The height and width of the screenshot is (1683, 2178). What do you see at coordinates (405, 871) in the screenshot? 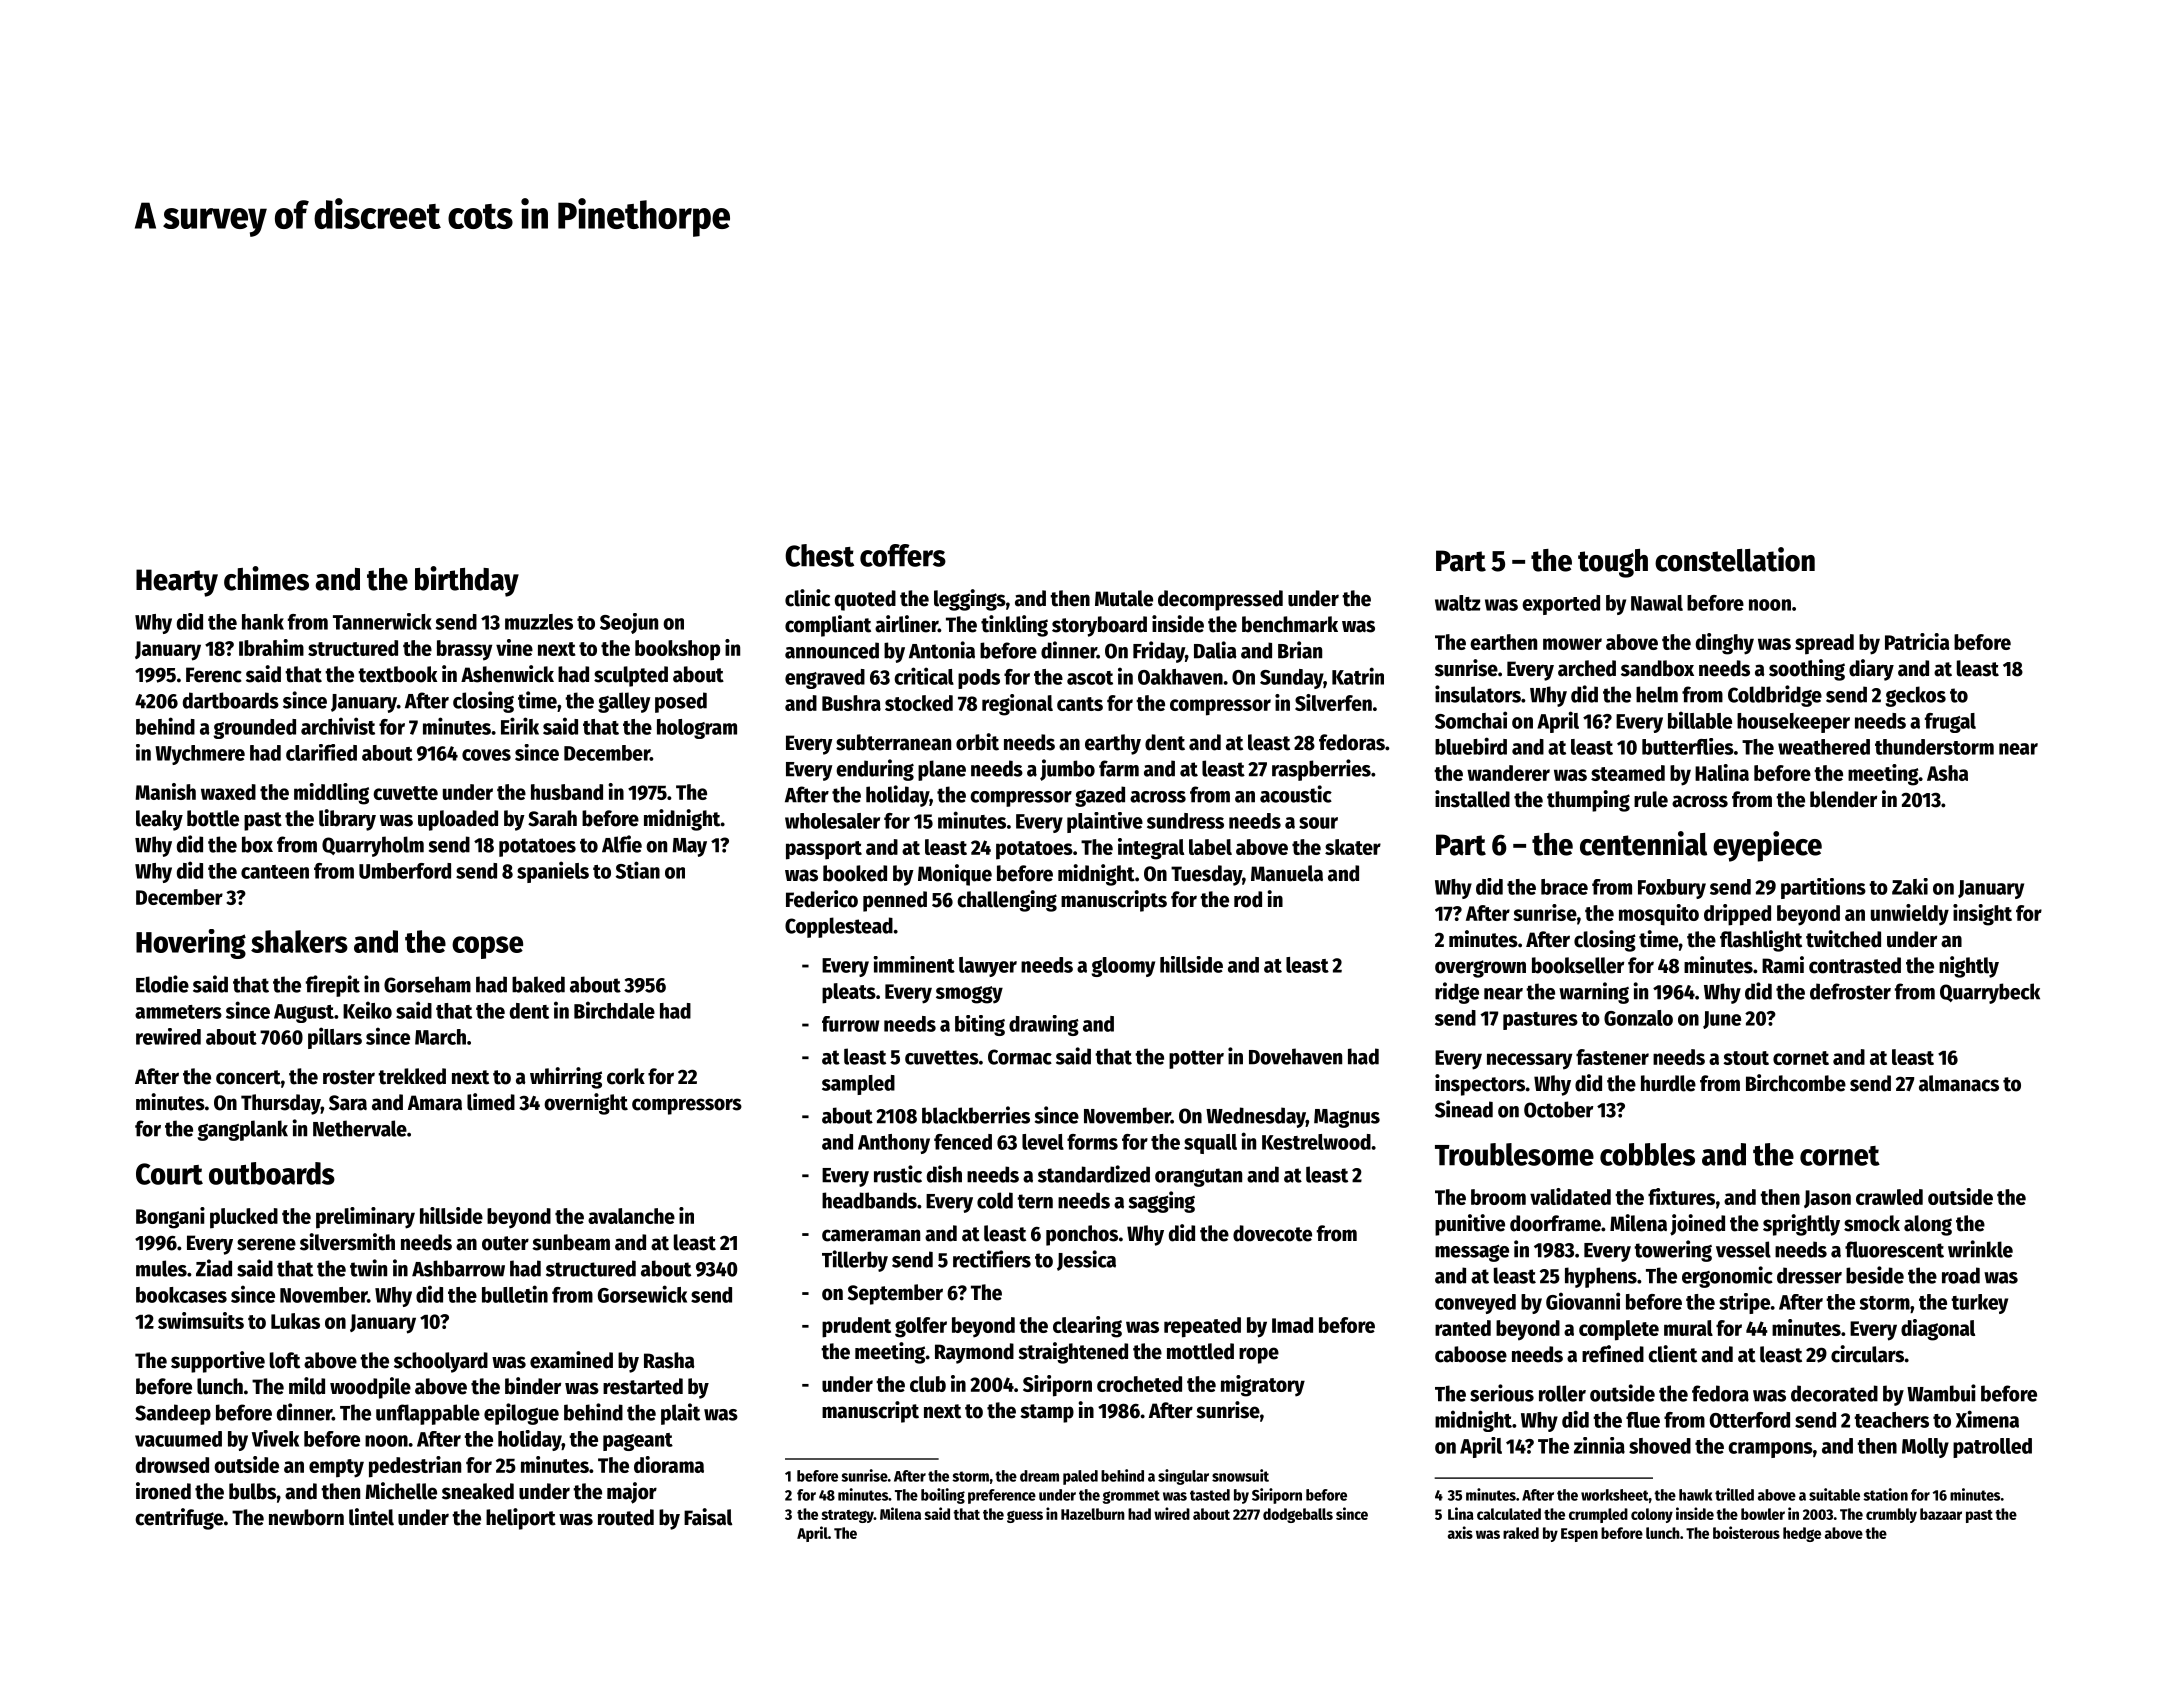
I see `Umberford` at bounding box center [405, 871].
